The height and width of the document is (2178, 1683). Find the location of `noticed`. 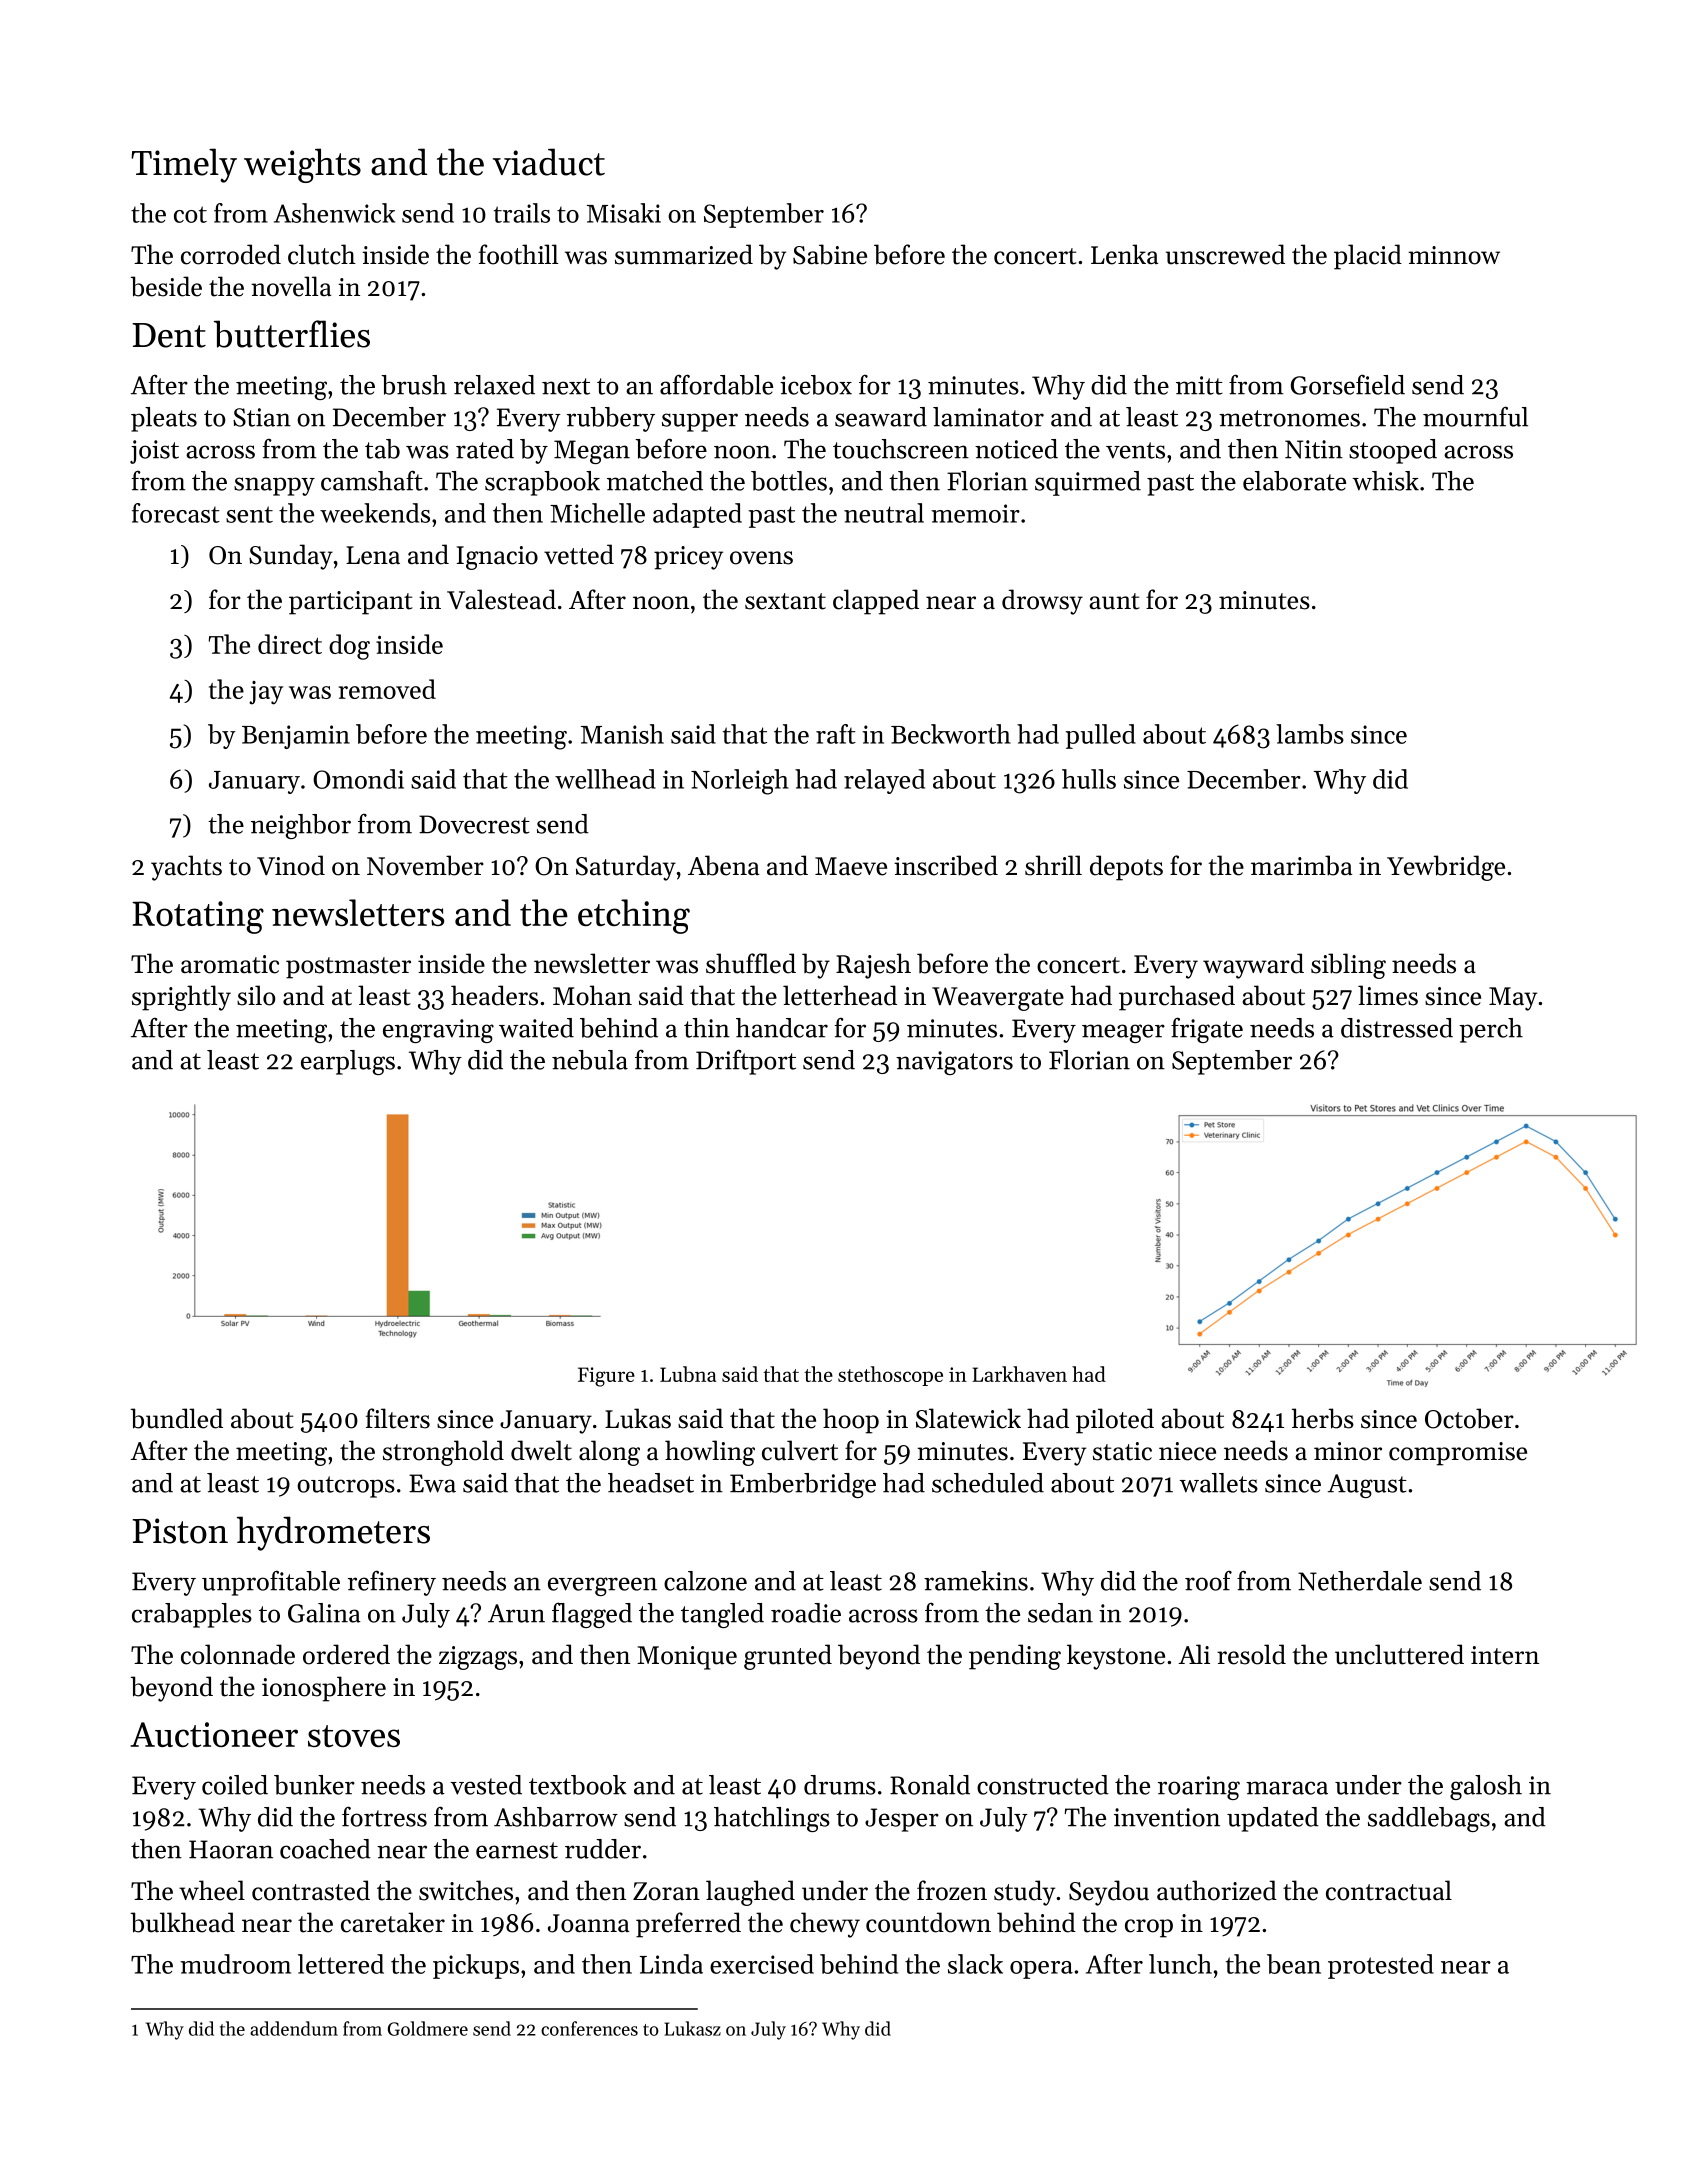

noticed is located at coordinates (1016, 449).
